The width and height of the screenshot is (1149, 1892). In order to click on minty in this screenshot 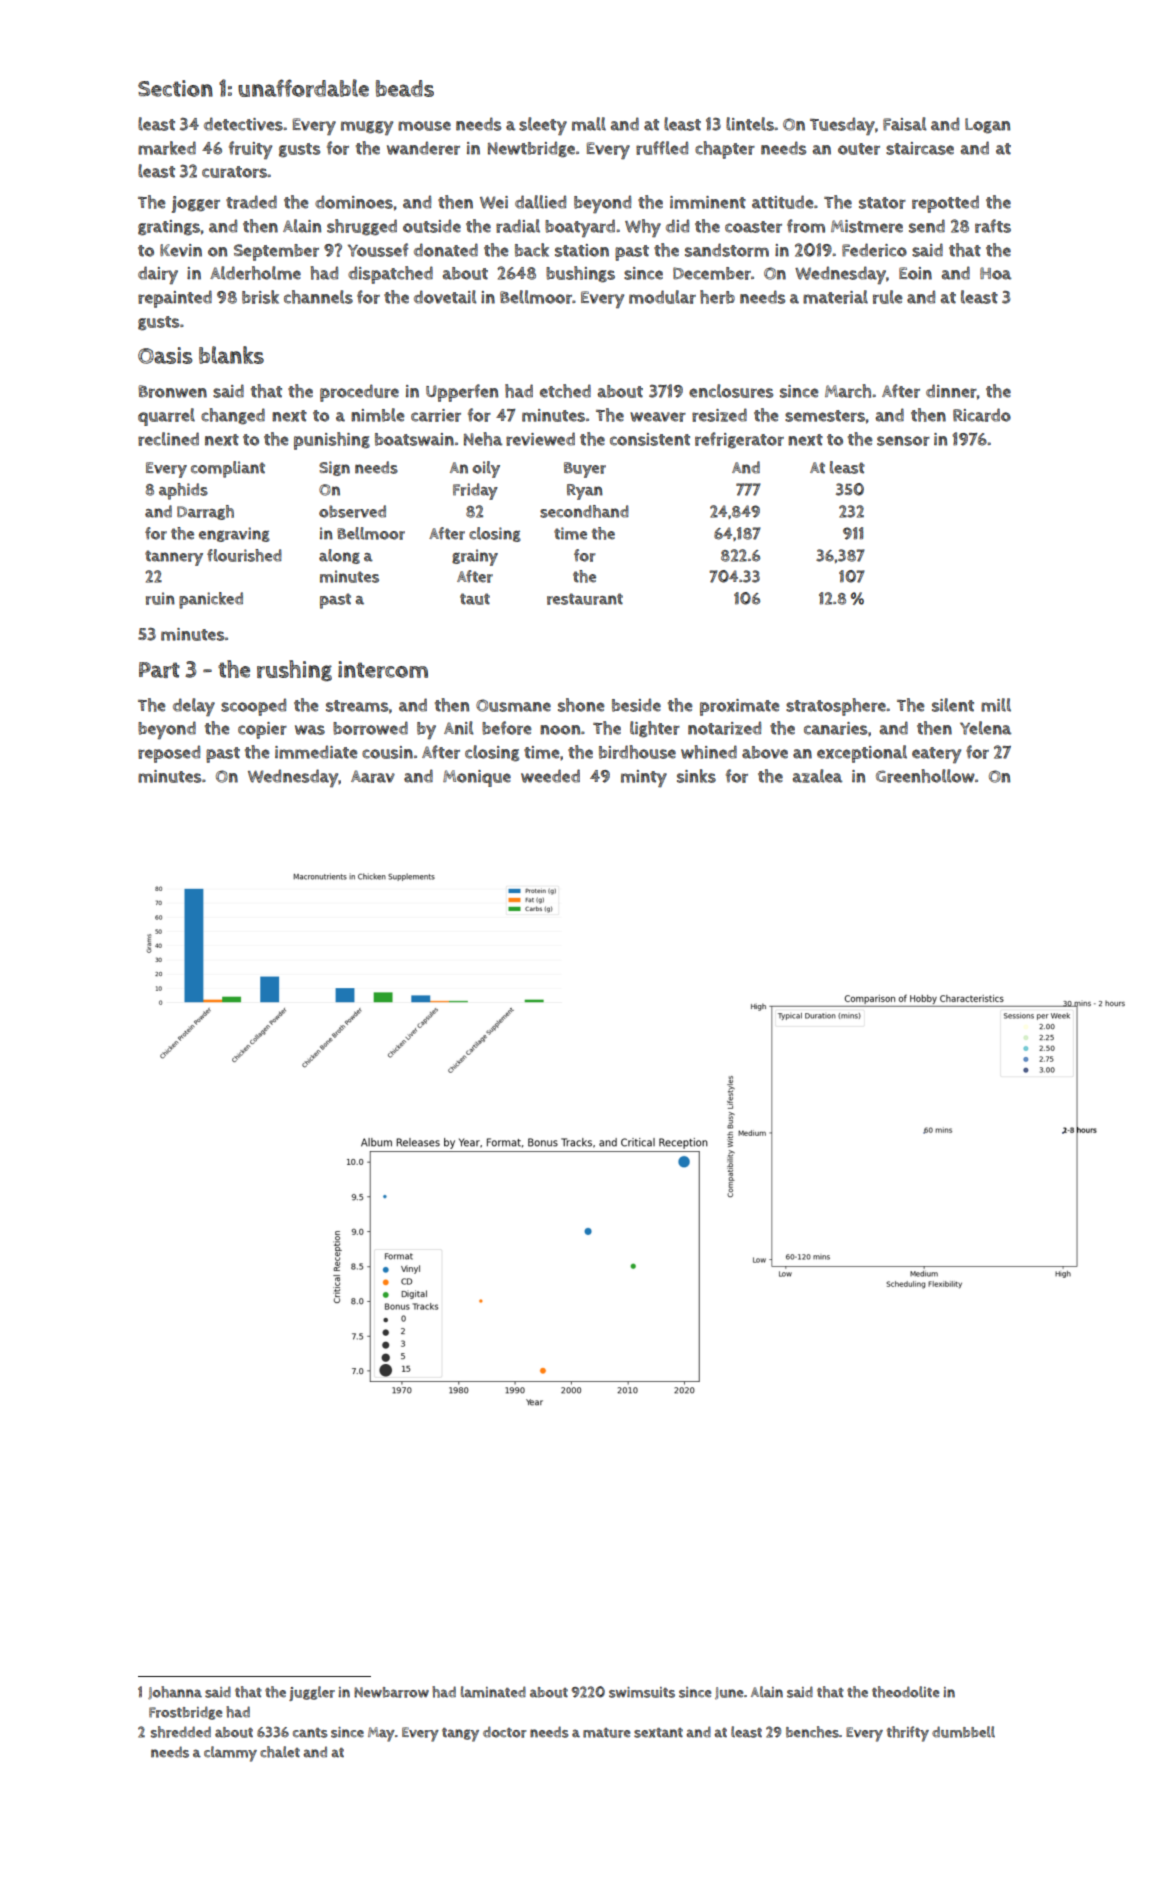, I will do `click(644, 778)`.
